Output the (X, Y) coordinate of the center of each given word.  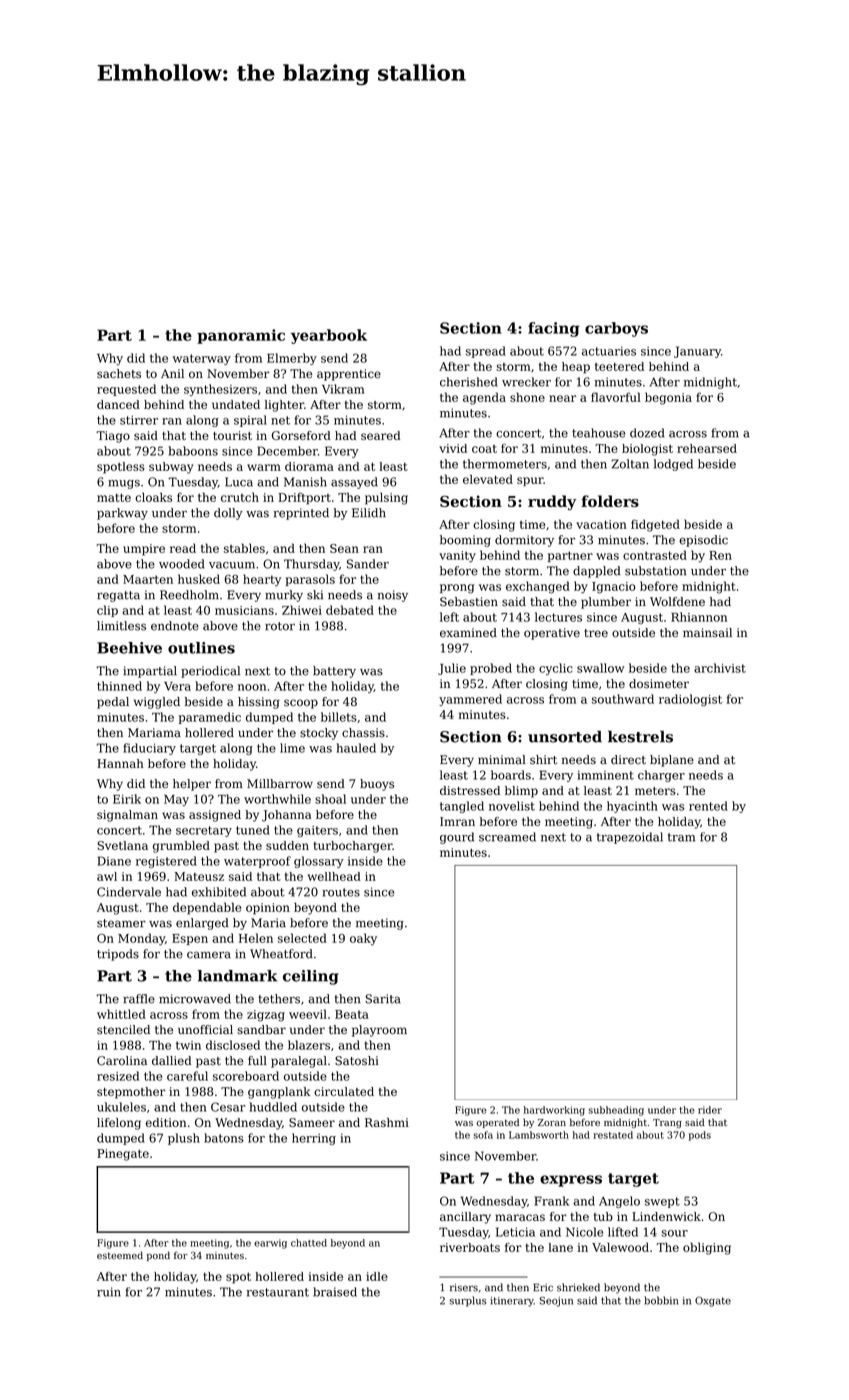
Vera (177, 686)
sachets (119, 374)
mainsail (707, 633)
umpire (144, 550)
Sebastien (469, 602)
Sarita (383, 999)
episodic (703, 541)
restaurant (278, 1292)
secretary (204, 831)
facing (554, 329)
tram (681, 837)
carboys (616, 329)
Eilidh (369, 513)
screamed (507, 837)
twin (188, 1045)
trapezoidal (630, 838)
